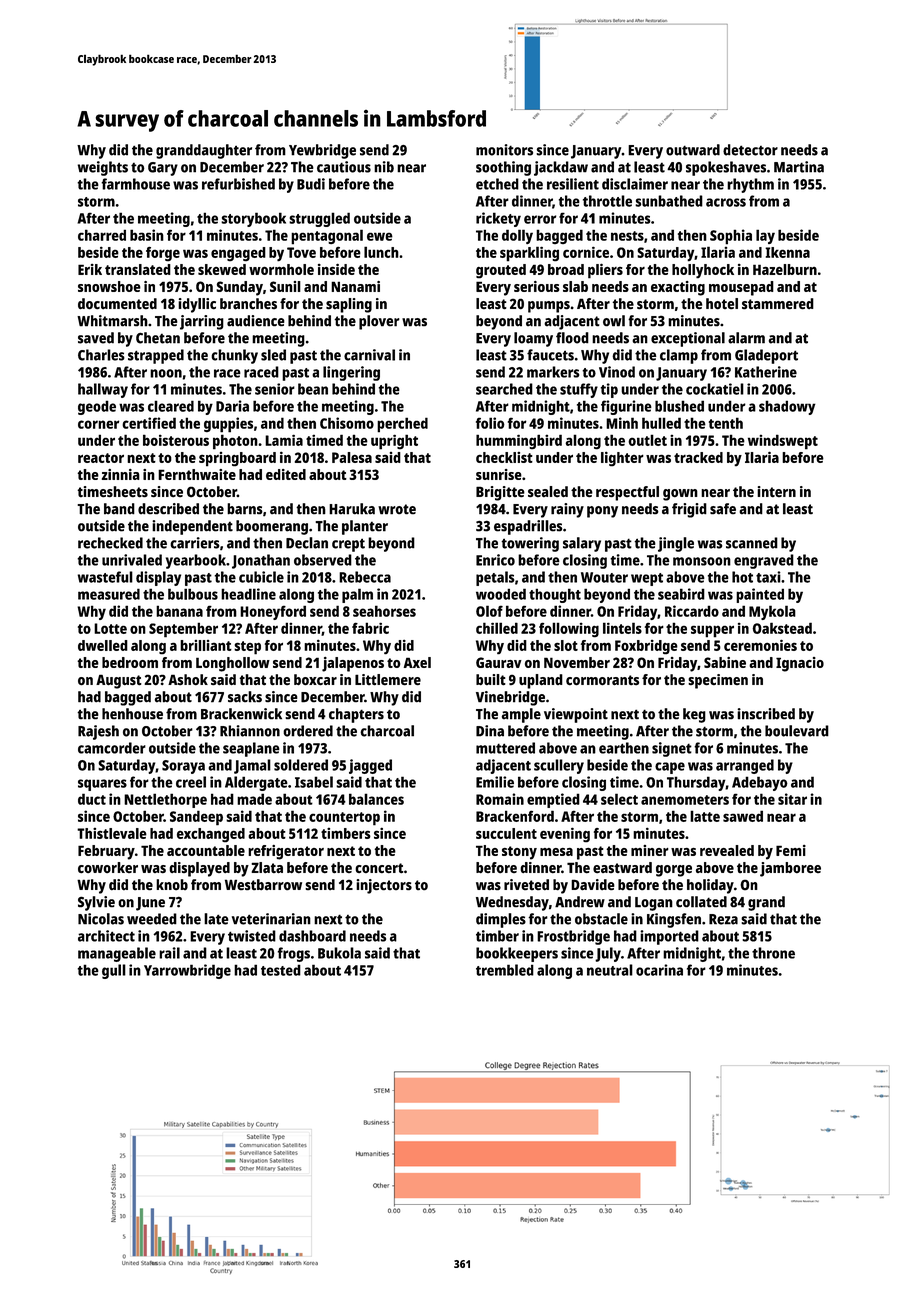 This document has height=1316, width=908. I want to click on Sylvie, so click(96, 903).
